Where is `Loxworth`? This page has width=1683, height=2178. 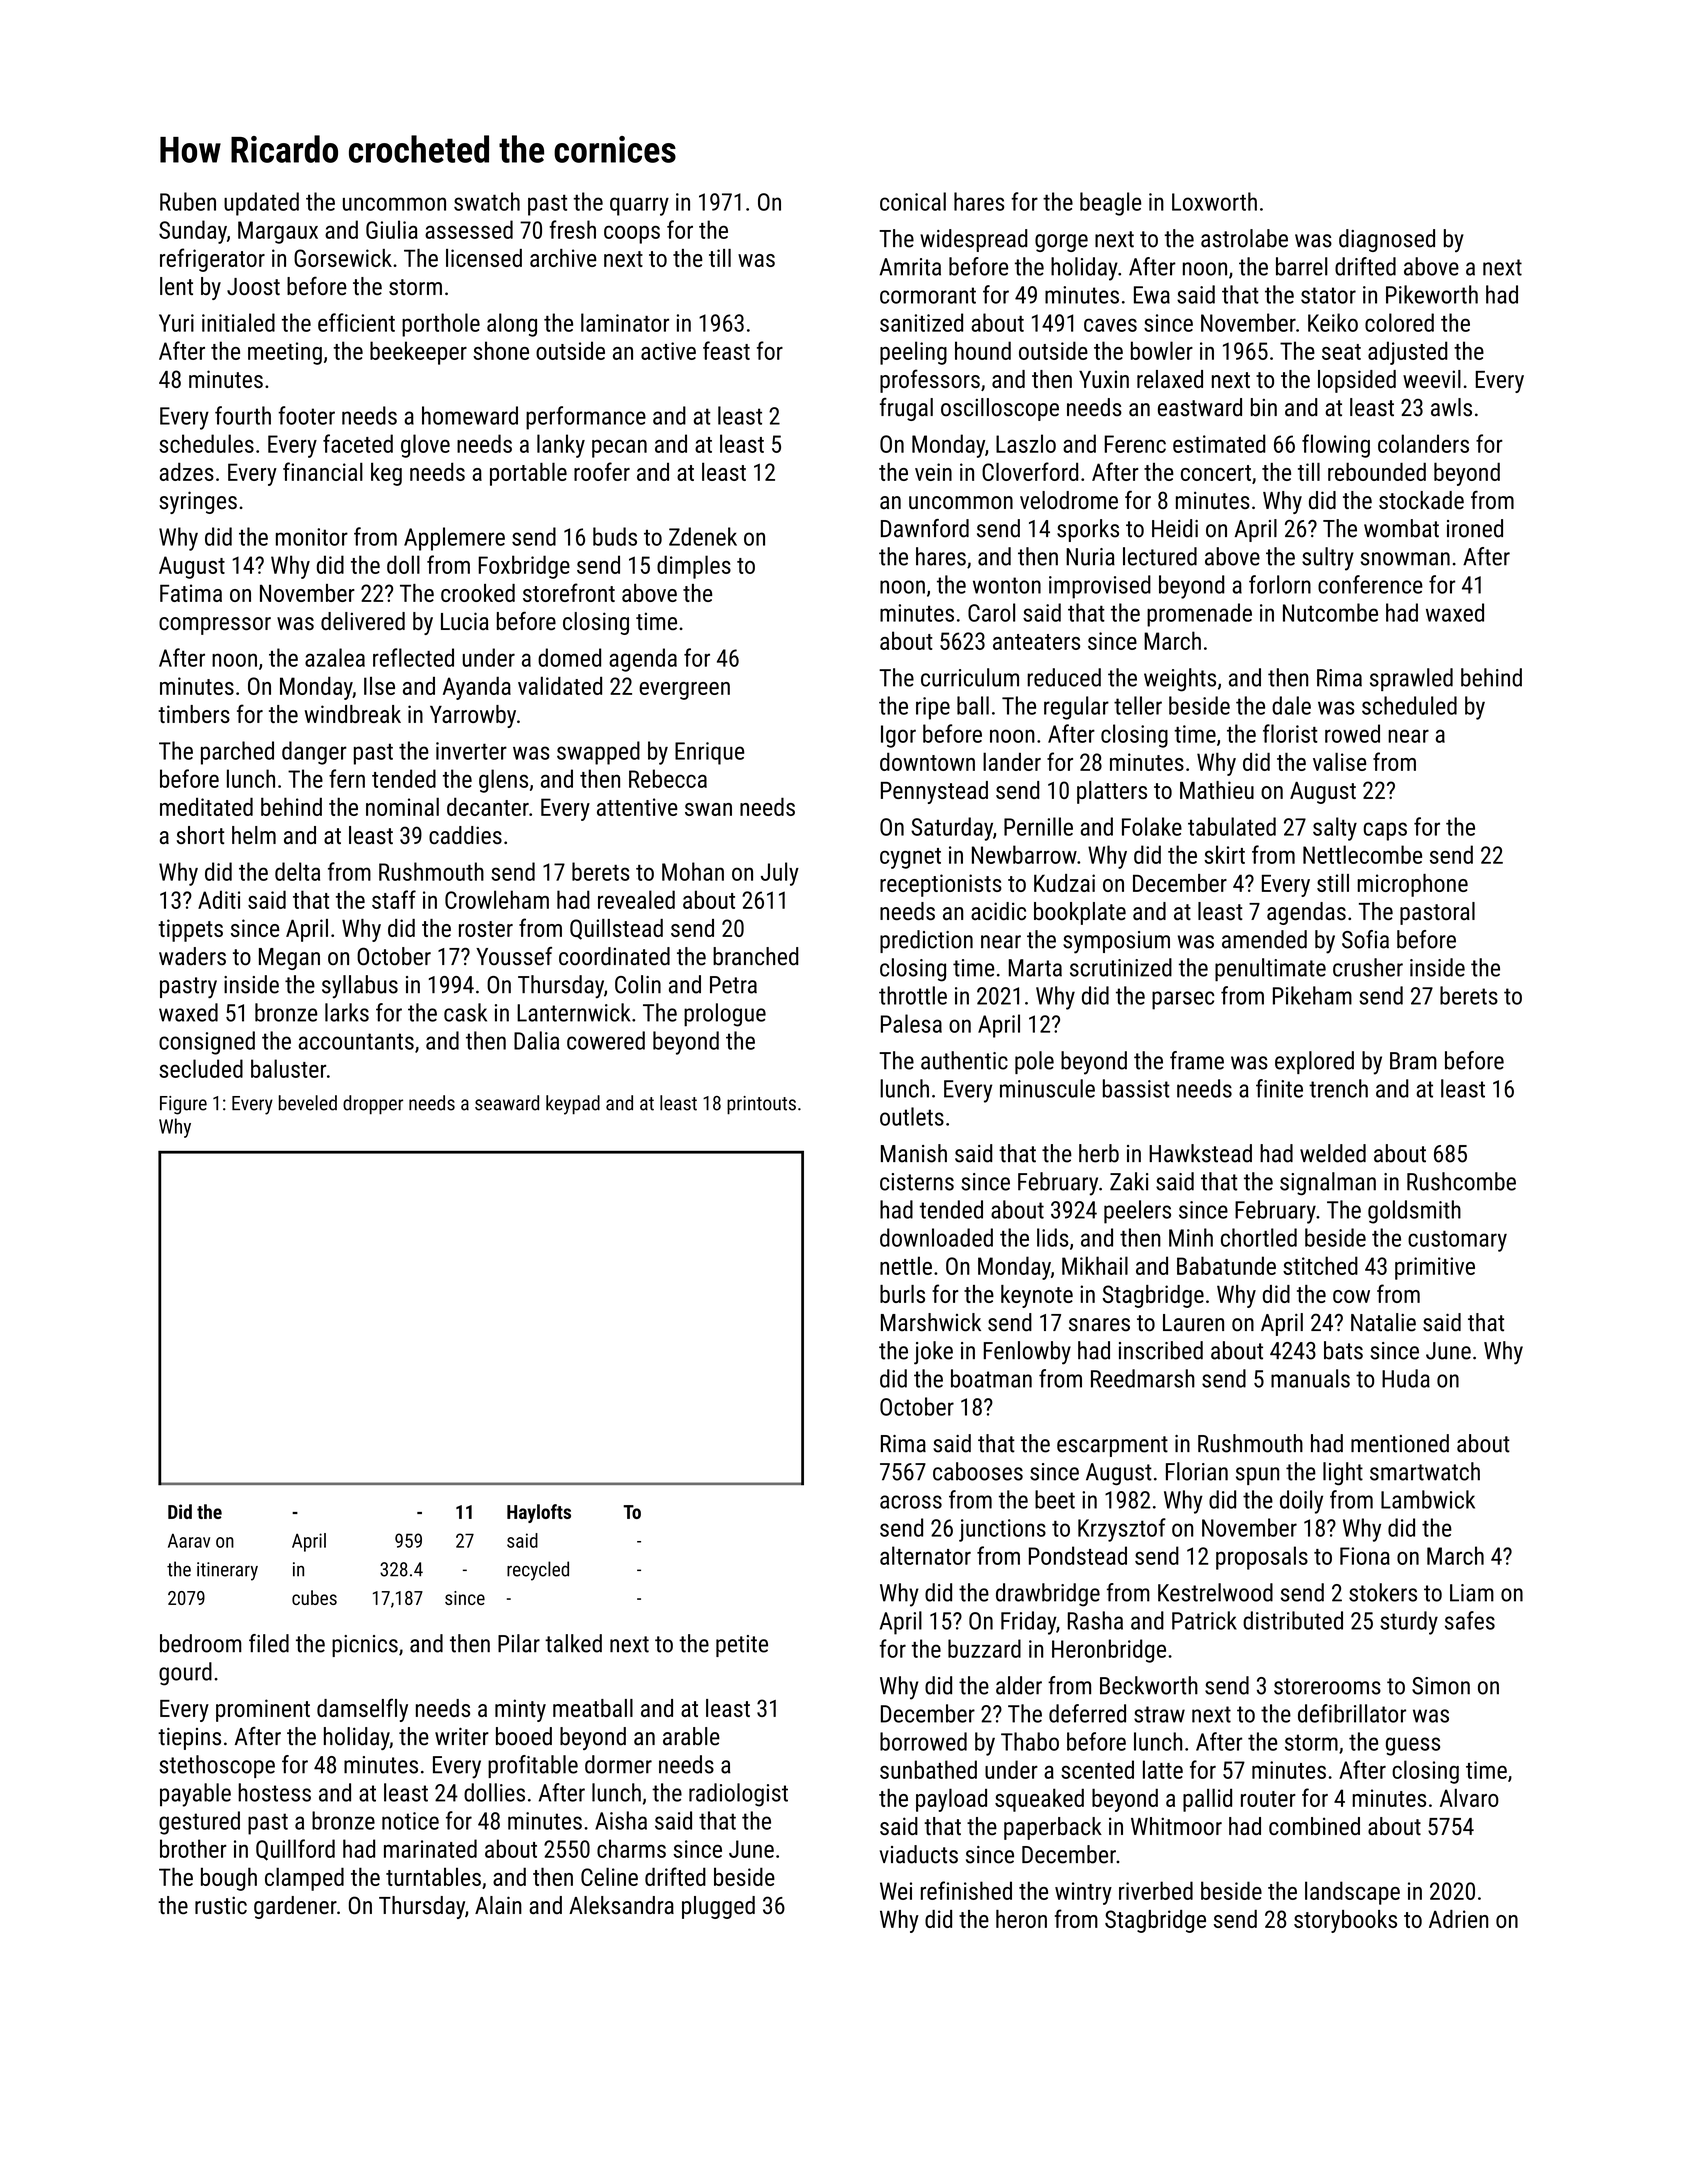
Loxworth is located at coordinates (1214, 201).
